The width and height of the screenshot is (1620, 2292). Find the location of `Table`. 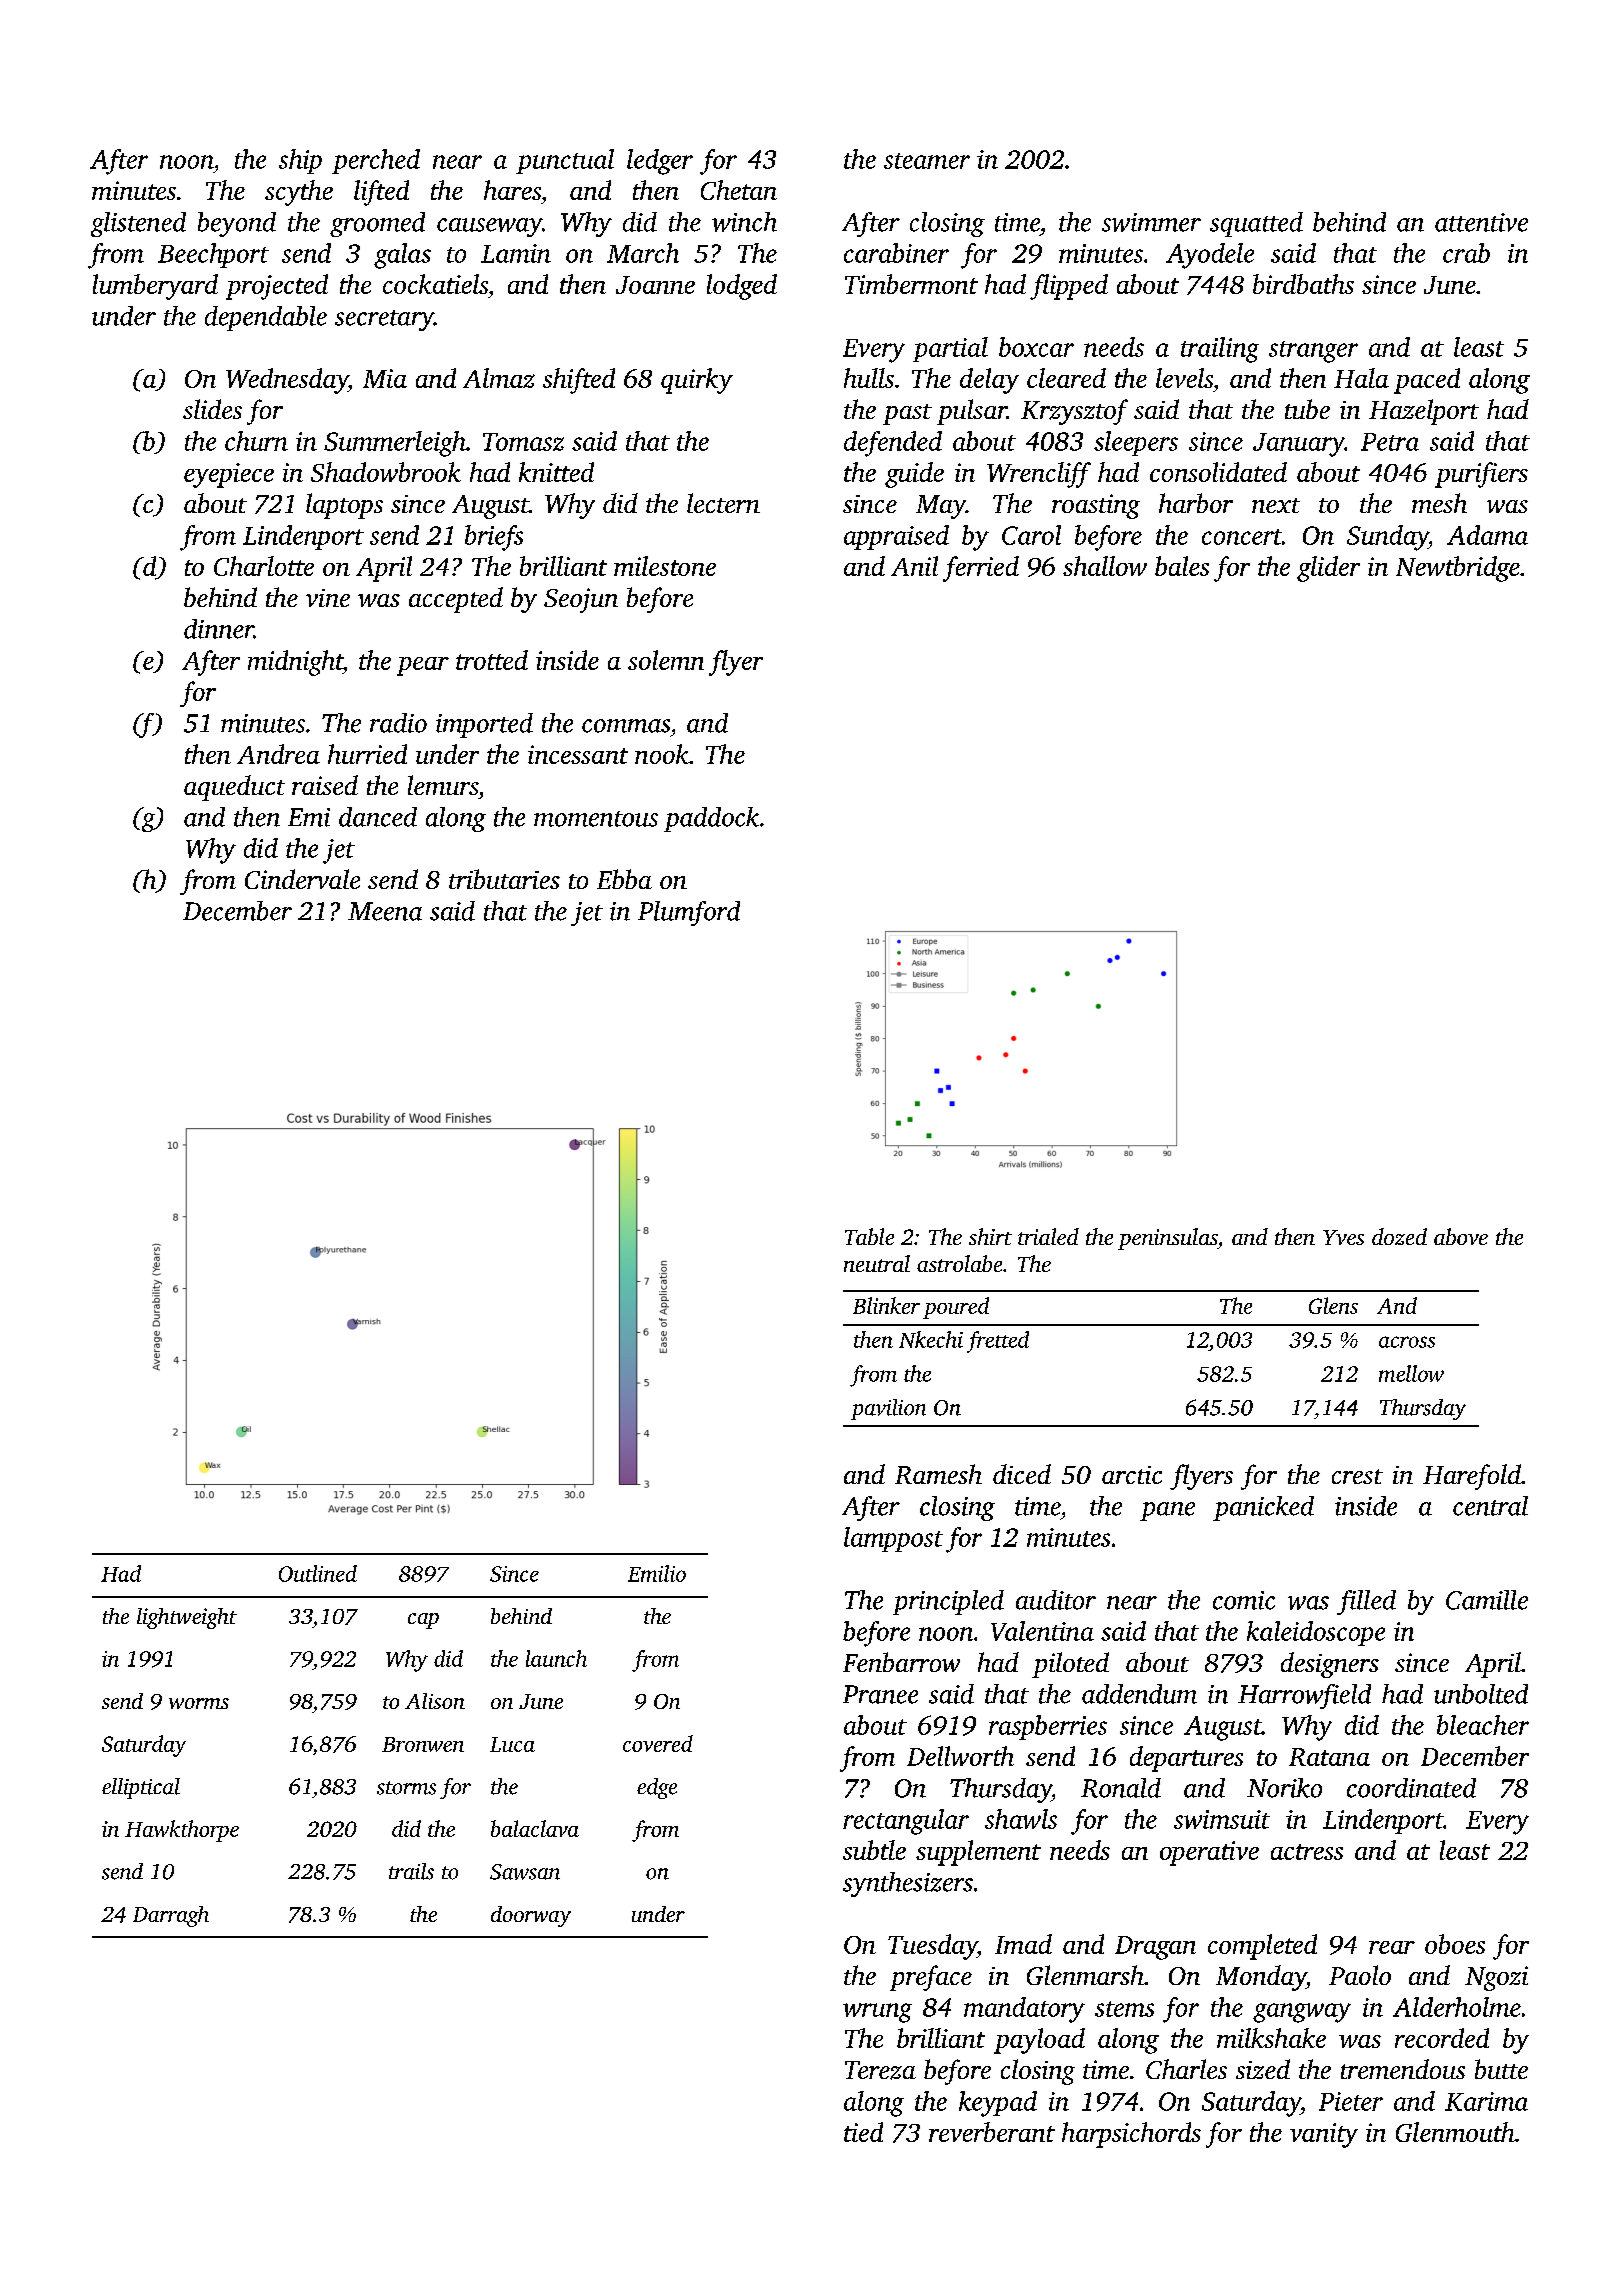

Table is located at coordinates (869, 1236).
